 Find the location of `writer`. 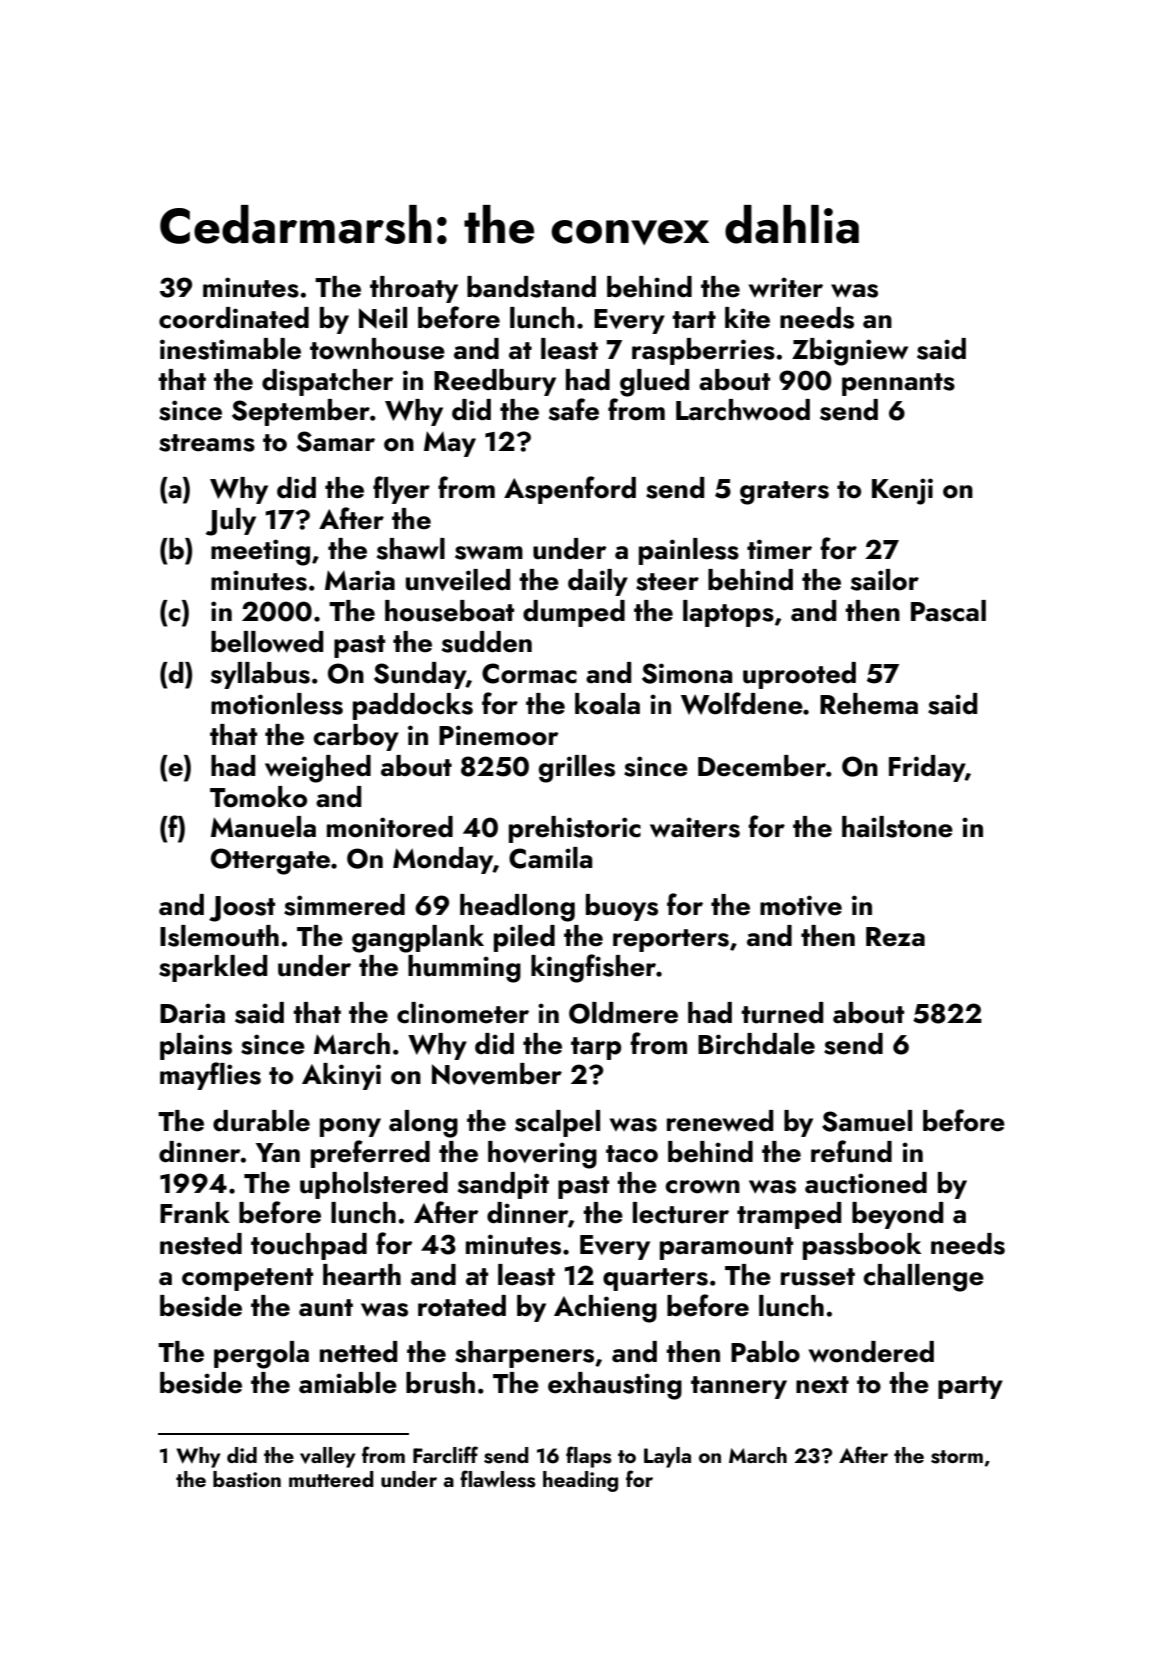

writer is located at coordinates (786, 287).
